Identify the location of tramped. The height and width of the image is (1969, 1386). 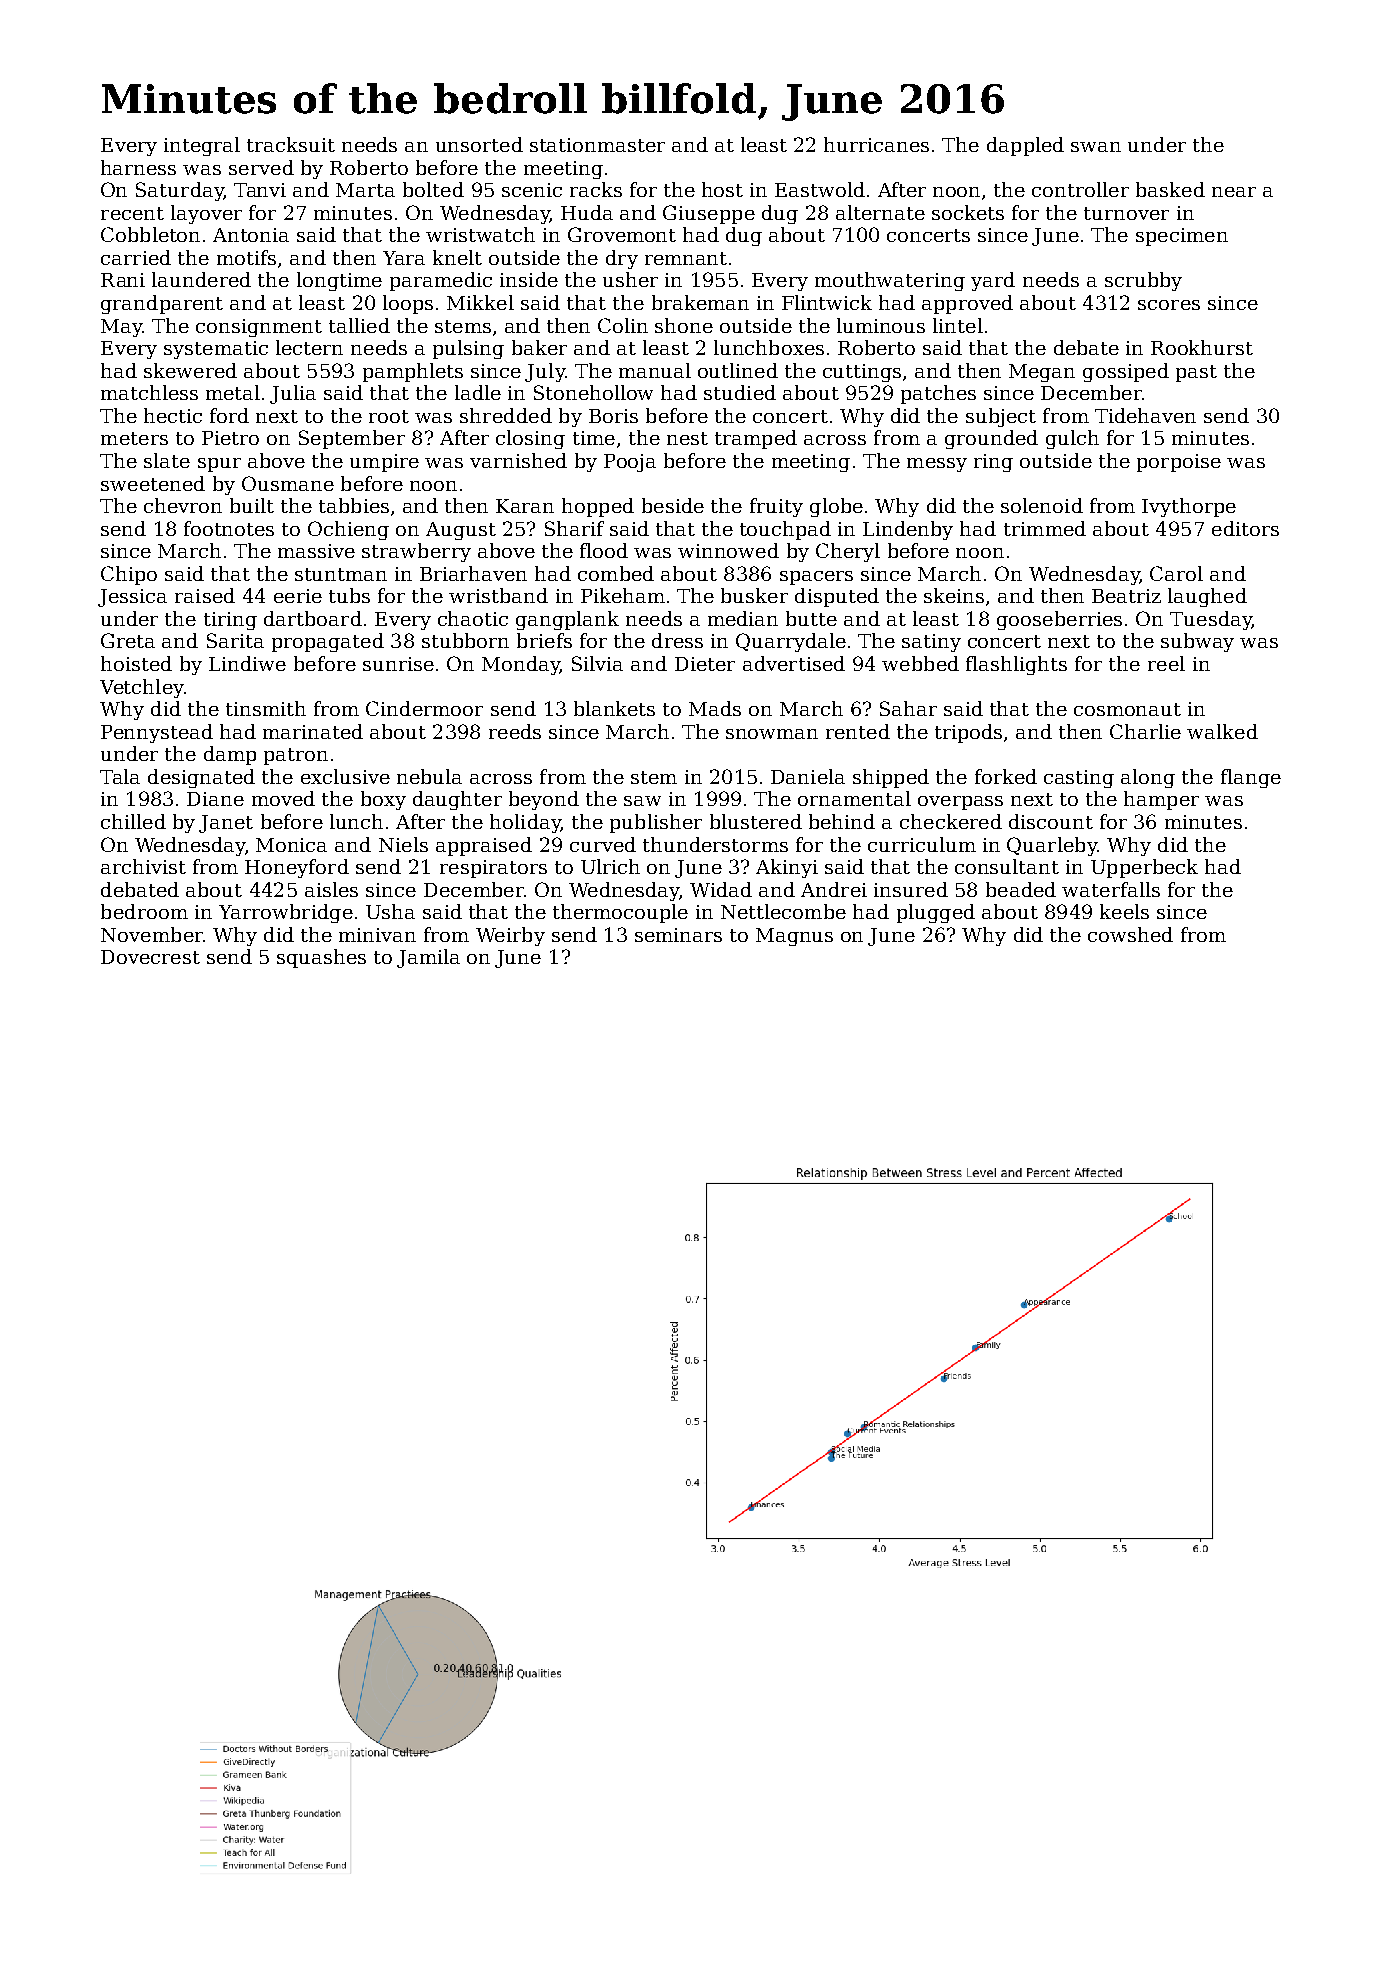
(756, 439).
